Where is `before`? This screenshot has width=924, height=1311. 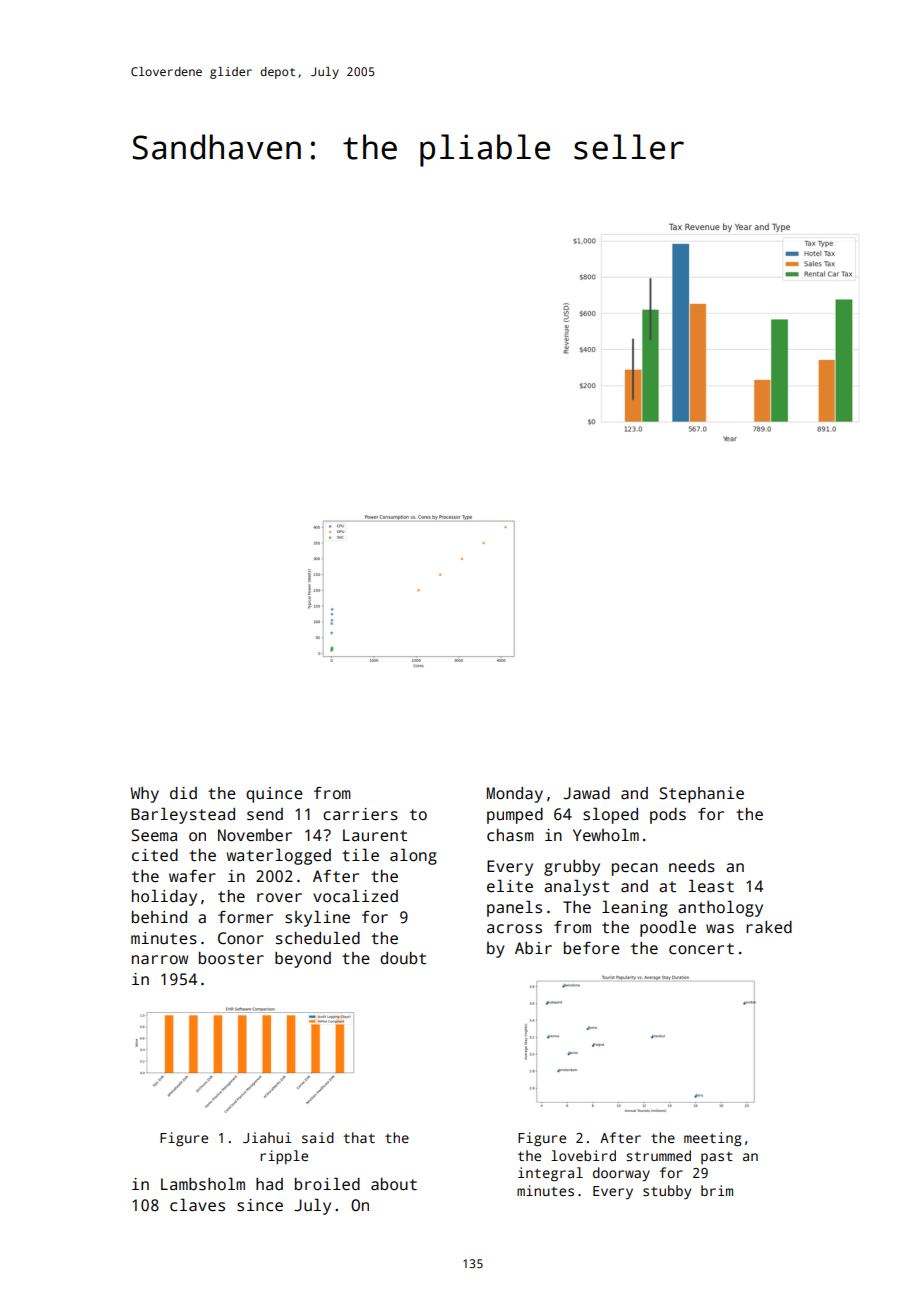 before is located at coordinates (592, 948).
